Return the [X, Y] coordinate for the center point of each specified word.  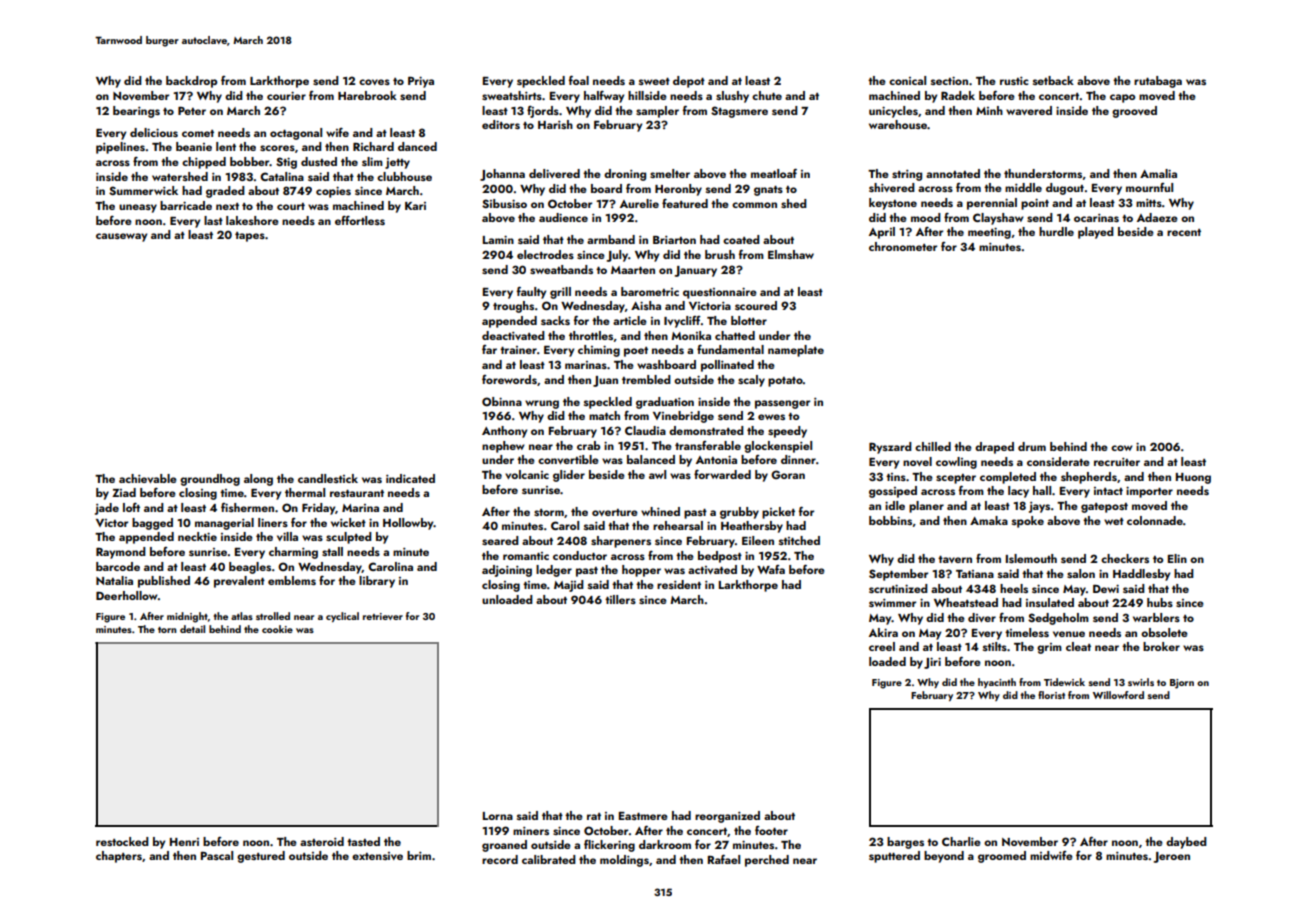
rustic [1014, 81]
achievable [148, 478]
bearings [136, 112]
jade [107, 509]
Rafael [724, 859]
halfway [604, 97]
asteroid [322, 841]
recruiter [1117, 462]
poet [636, 352]
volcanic [527, 474]
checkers [1125, 558]
